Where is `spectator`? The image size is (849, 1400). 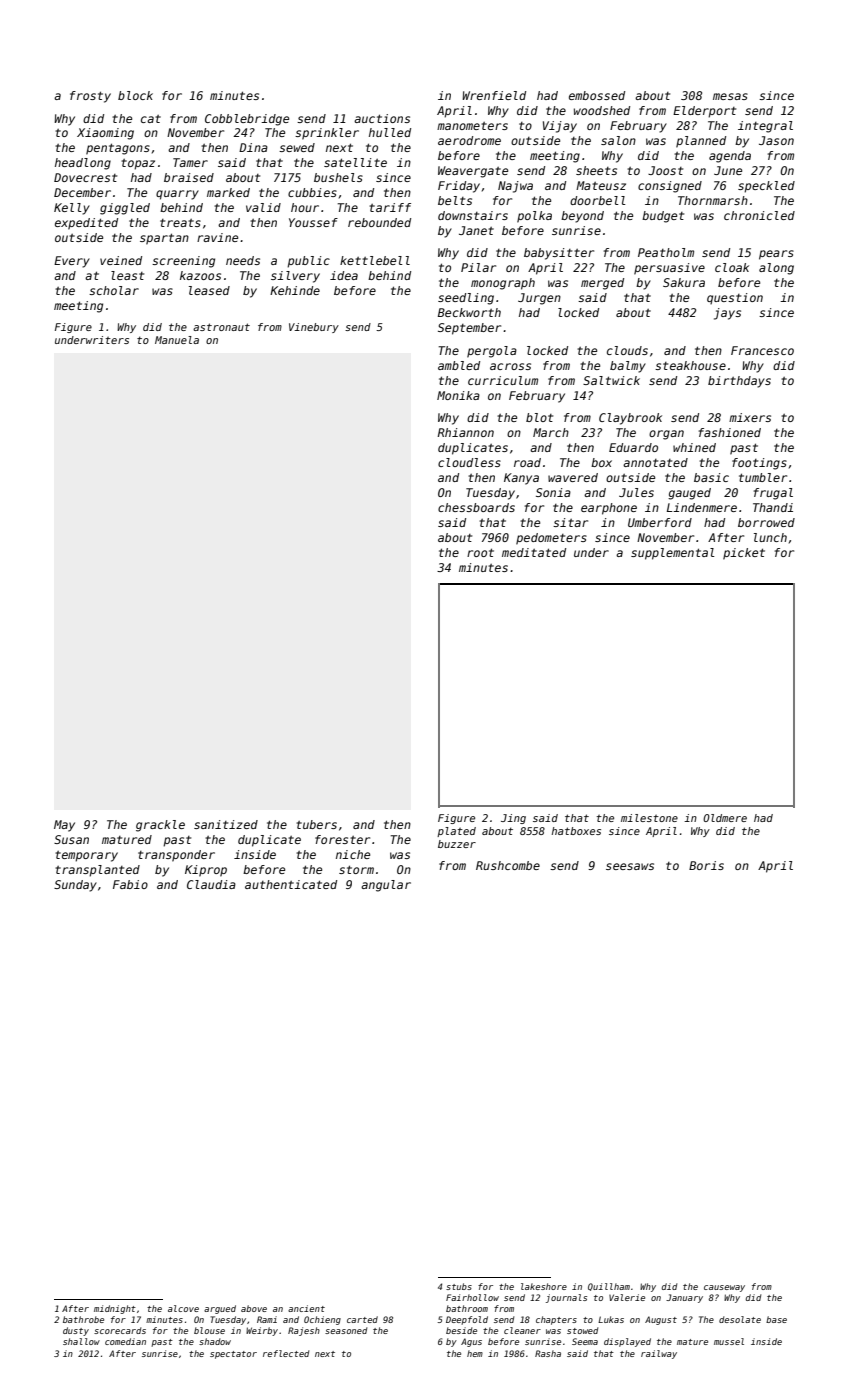 spectator is located at coordinates (233, 1355).
